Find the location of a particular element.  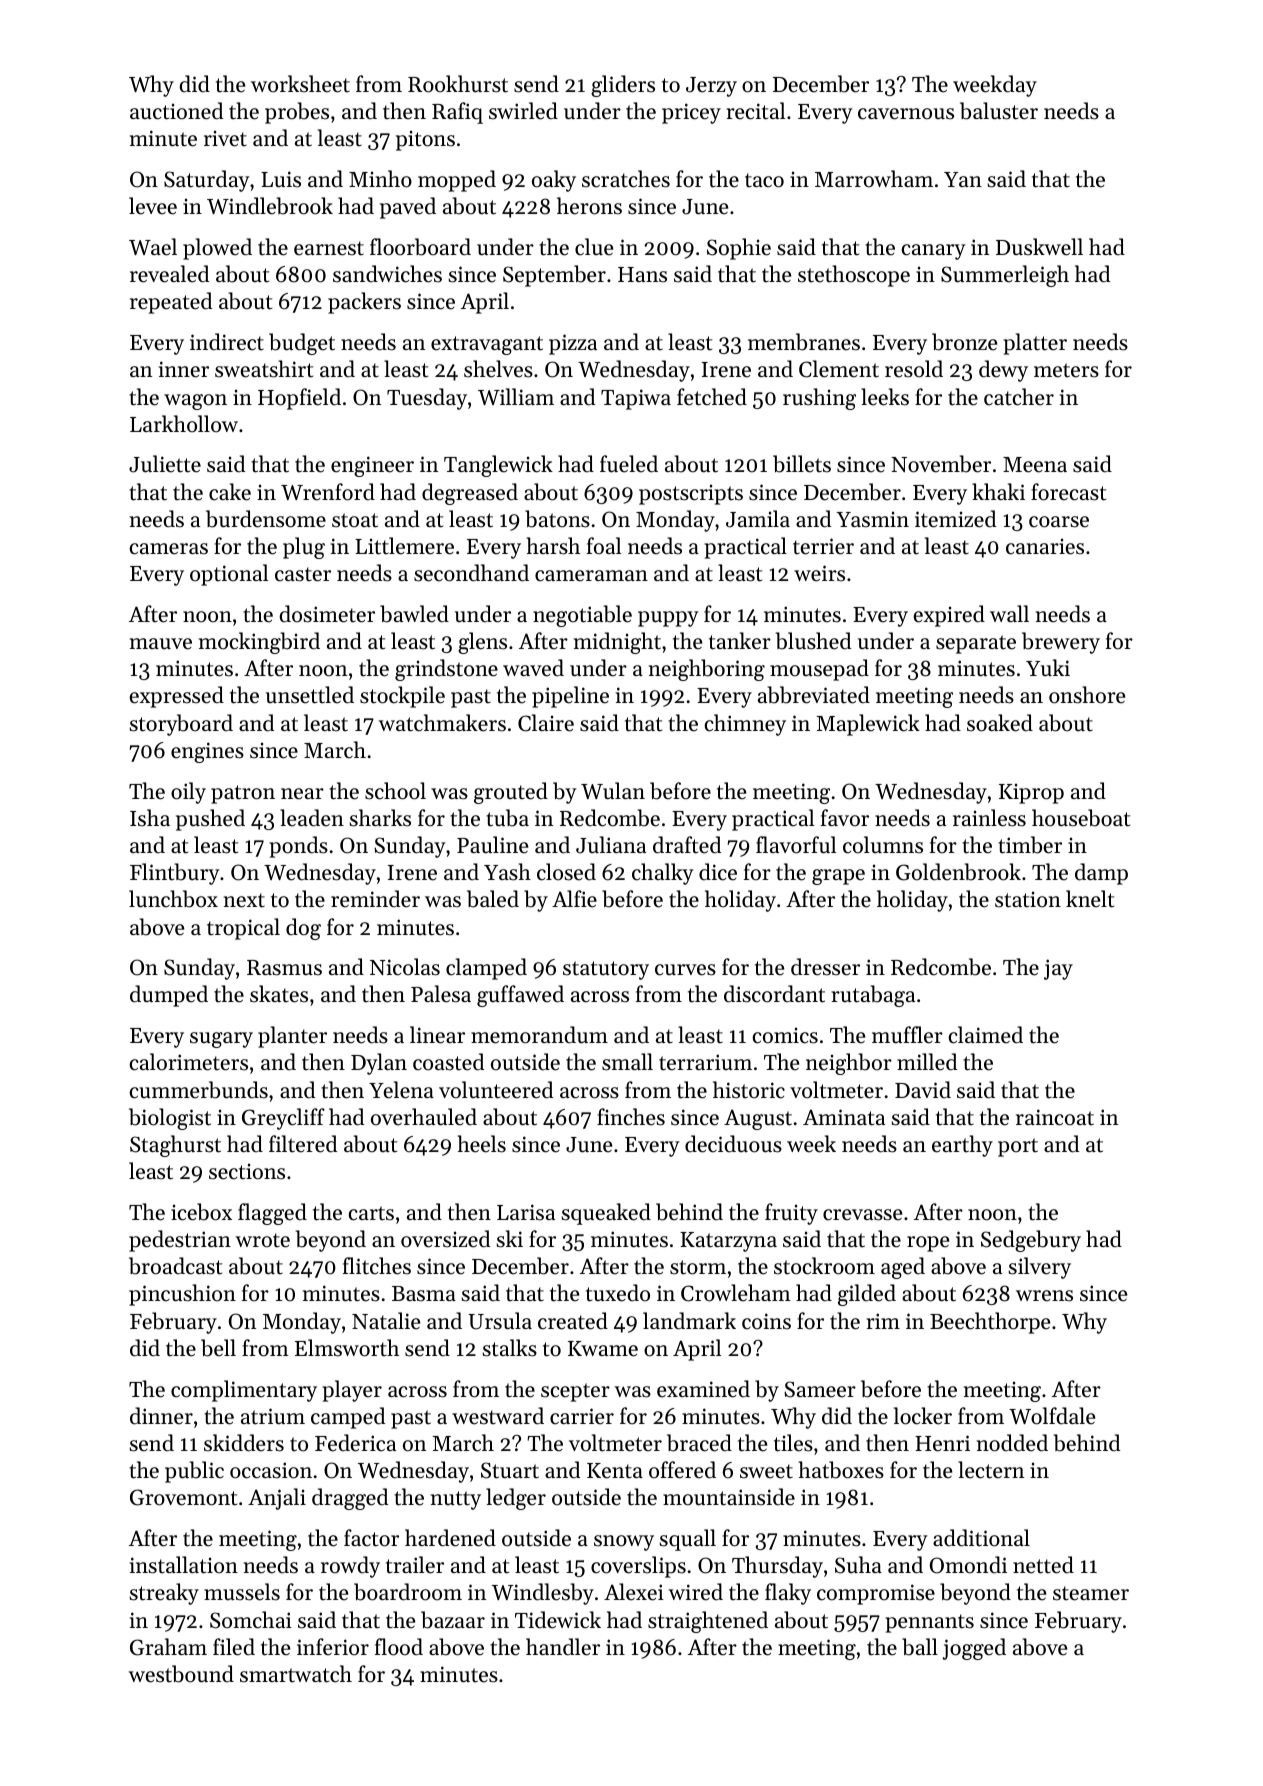

small is located at coordinates (627, 1062).
